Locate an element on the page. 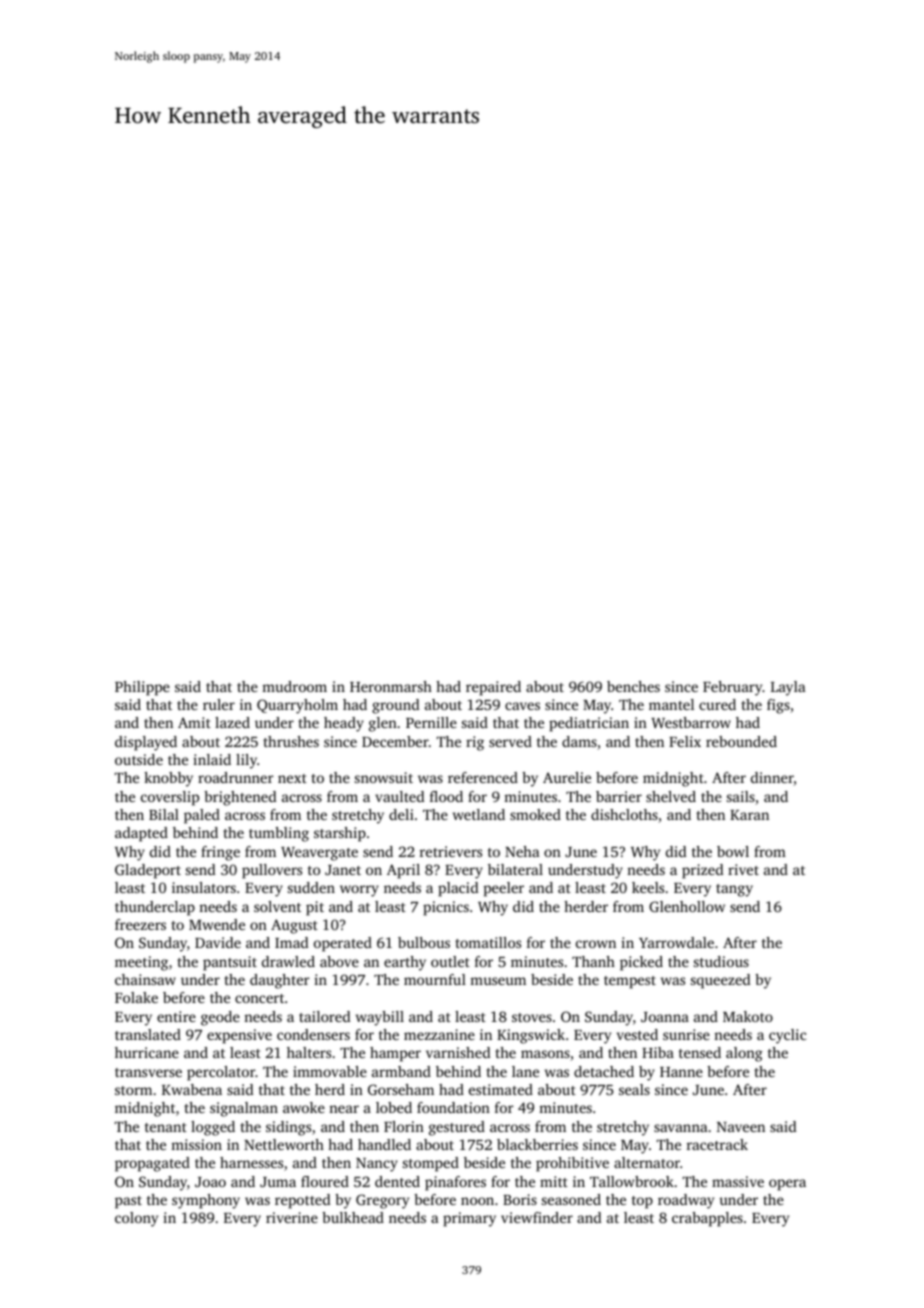  bulbous is located at coordinates (424, 942).
